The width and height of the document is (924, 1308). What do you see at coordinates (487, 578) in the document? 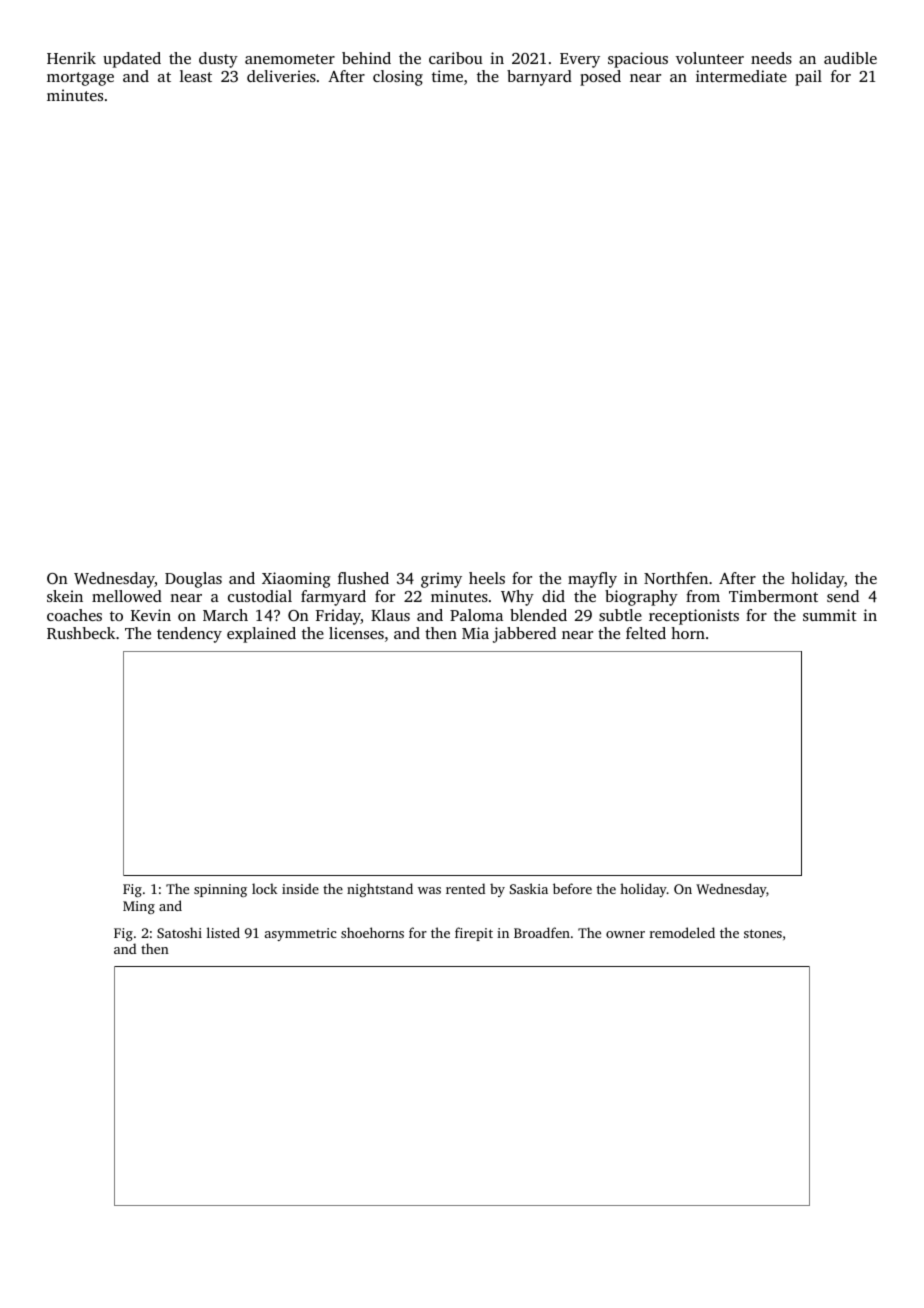
I see `heels` at bounding box center [487, 578].
